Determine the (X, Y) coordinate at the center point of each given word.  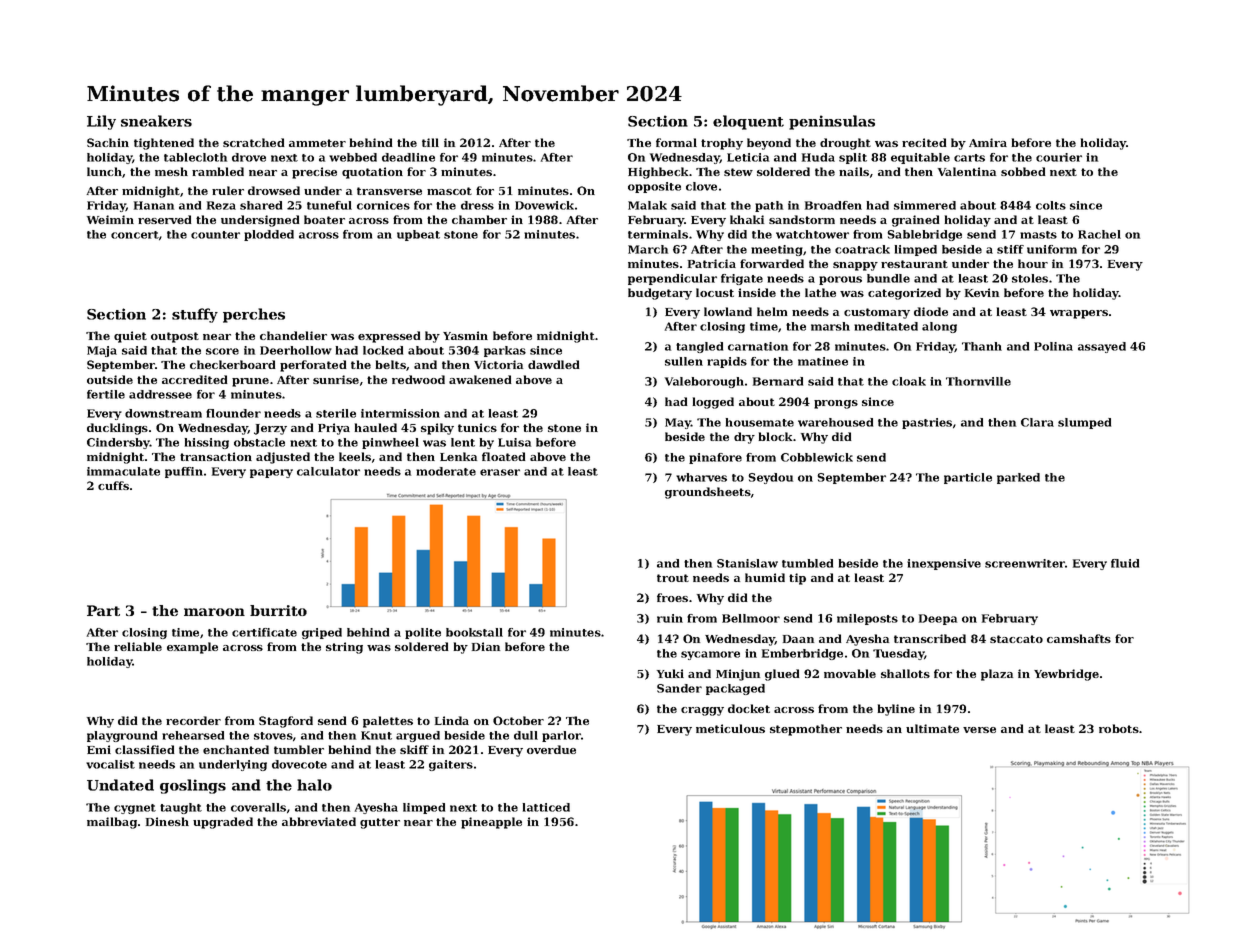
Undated (120, 785)
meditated (886, 326)
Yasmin (465, 335)
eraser (500, 472)
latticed (546, 807)
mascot (449, 191)
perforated (313, 366)
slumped (1084, 423)
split (853, 158)
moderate (446, 471)
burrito (278, 610)
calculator (328, 471)
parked (1018, 478)
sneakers (156, 121)
